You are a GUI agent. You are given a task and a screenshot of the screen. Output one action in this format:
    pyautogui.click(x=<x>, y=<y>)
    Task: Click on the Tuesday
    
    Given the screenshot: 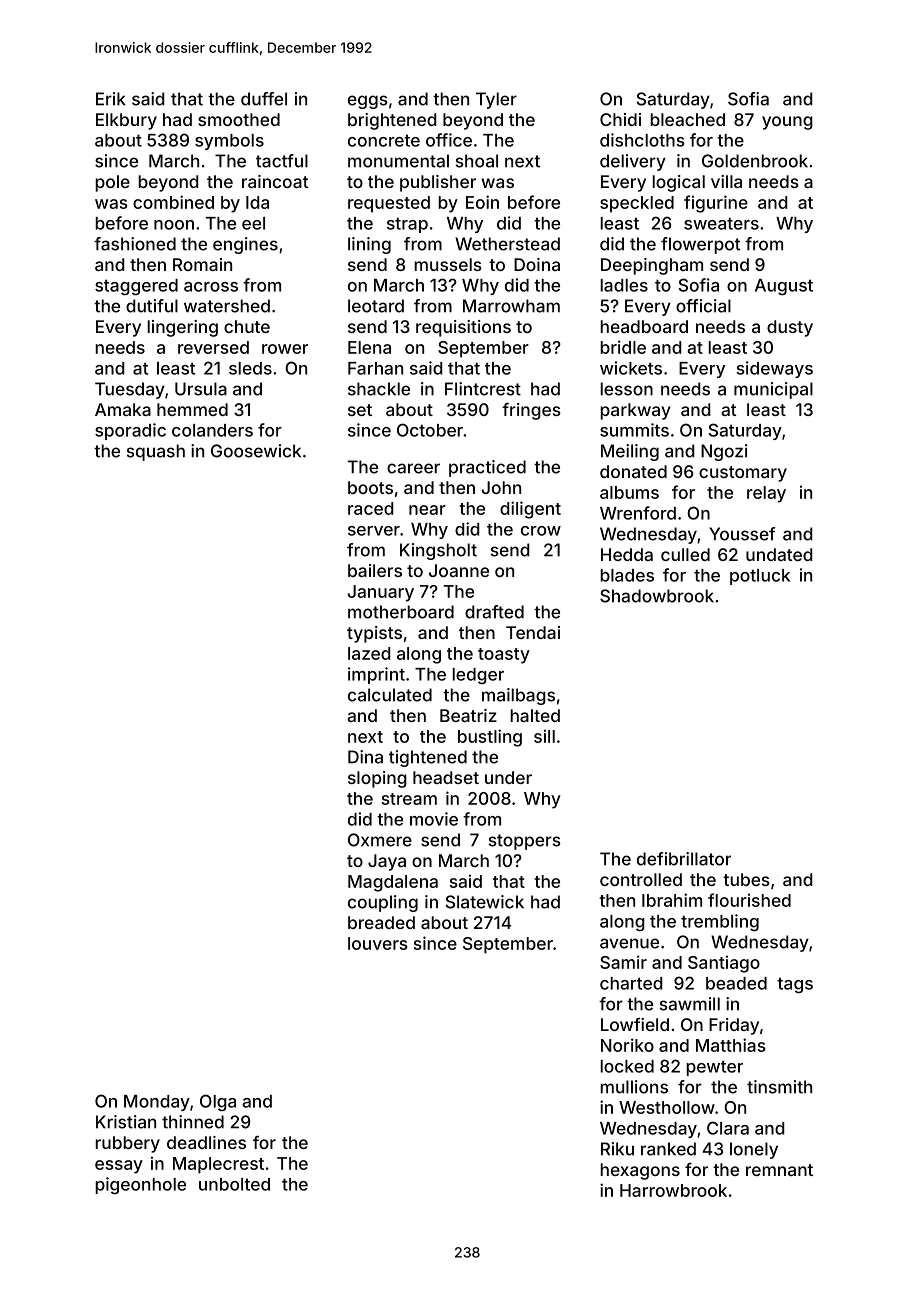 What is the action you would take?
    pyautogui.click(x=130, y=390)
